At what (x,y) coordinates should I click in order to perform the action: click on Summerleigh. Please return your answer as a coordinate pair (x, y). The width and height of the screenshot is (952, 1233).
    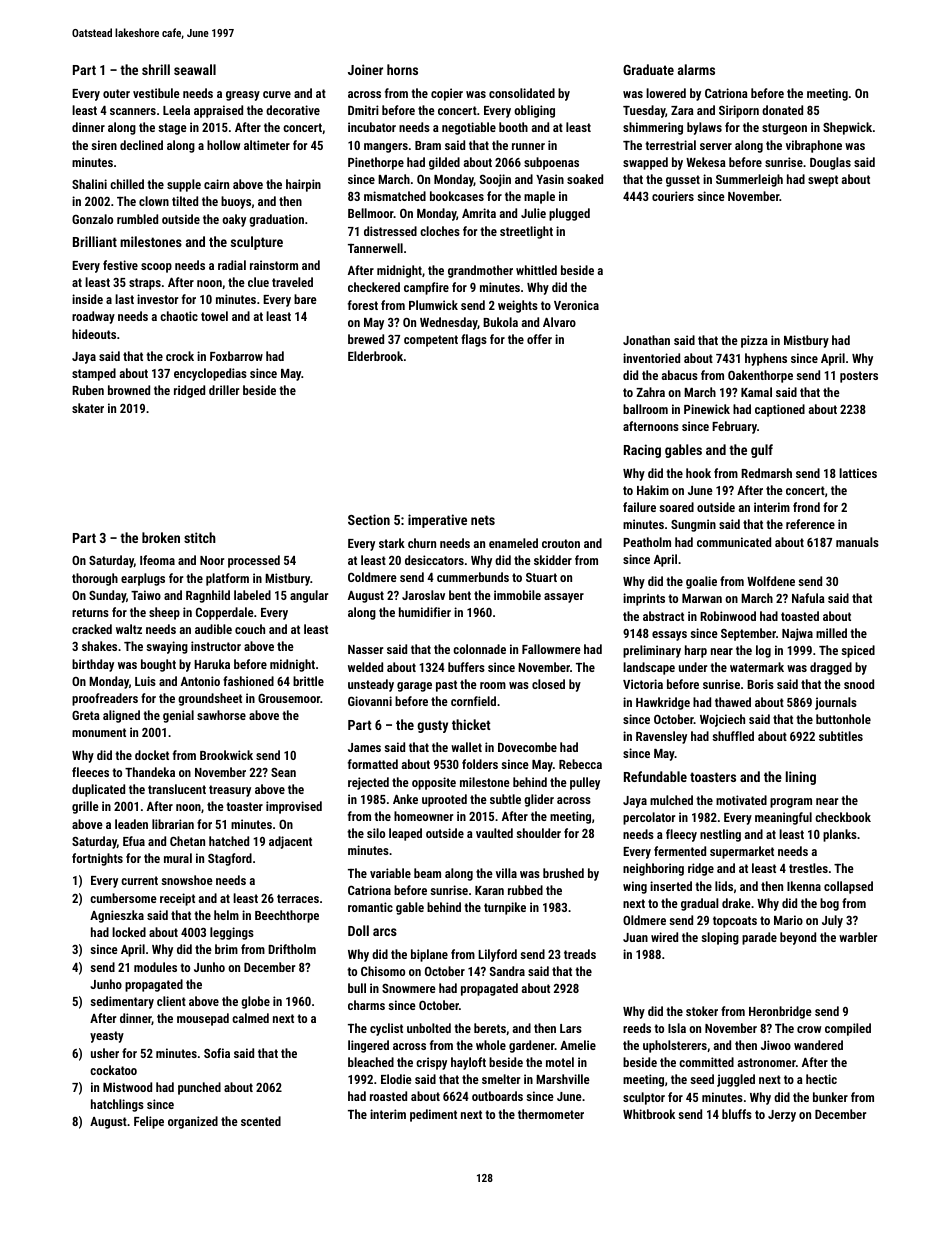
    Looking at the image, I should click on (749, 180).
